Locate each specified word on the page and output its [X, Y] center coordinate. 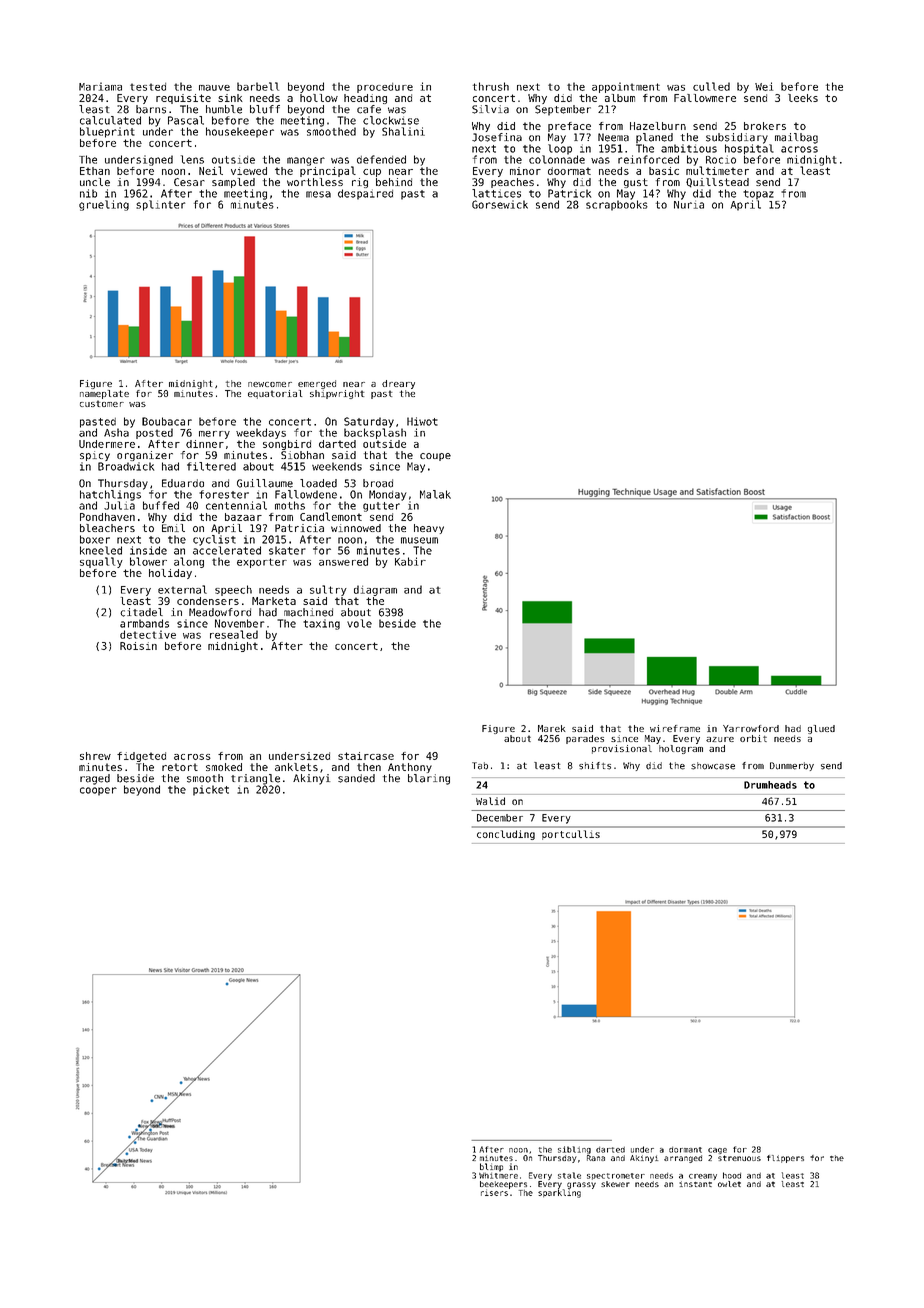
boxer [95, 539]
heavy [429, 529]
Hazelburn [658, 126]
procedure [385, 88]
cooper [98, 791]
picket [211, 790]
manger [306, 161]
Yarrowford [751, 728]
